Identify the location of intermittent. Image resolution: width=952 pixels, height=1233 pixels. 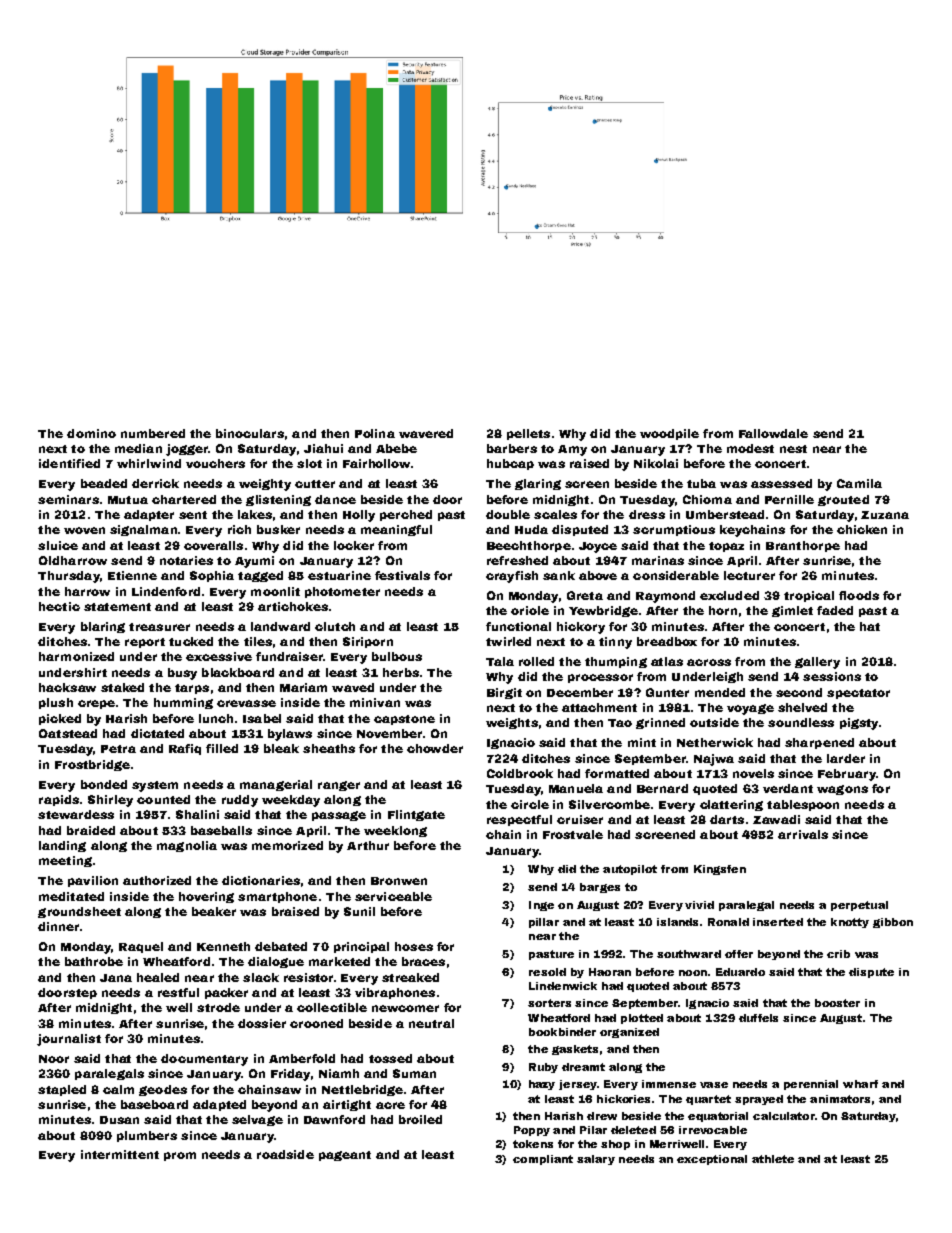
(120, 1154).
